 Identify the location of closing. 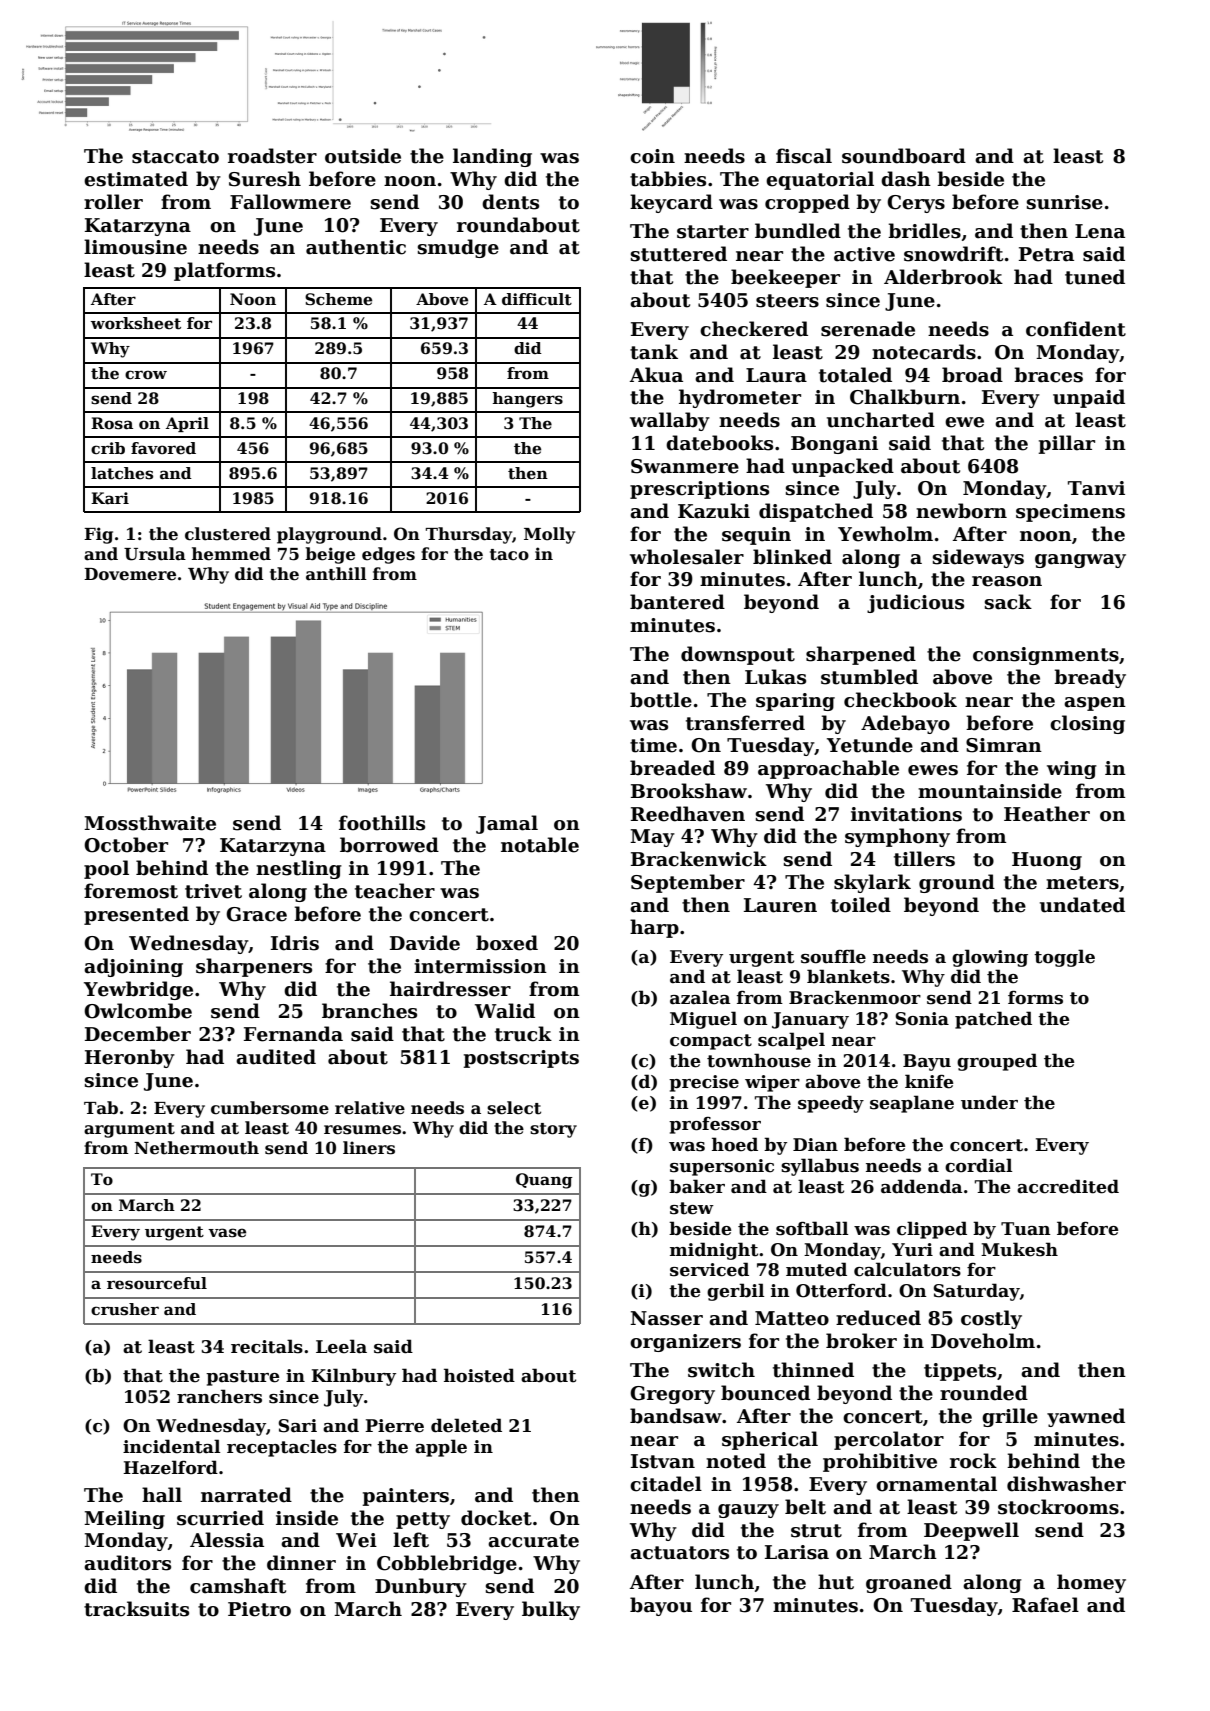
(1087, 724).
